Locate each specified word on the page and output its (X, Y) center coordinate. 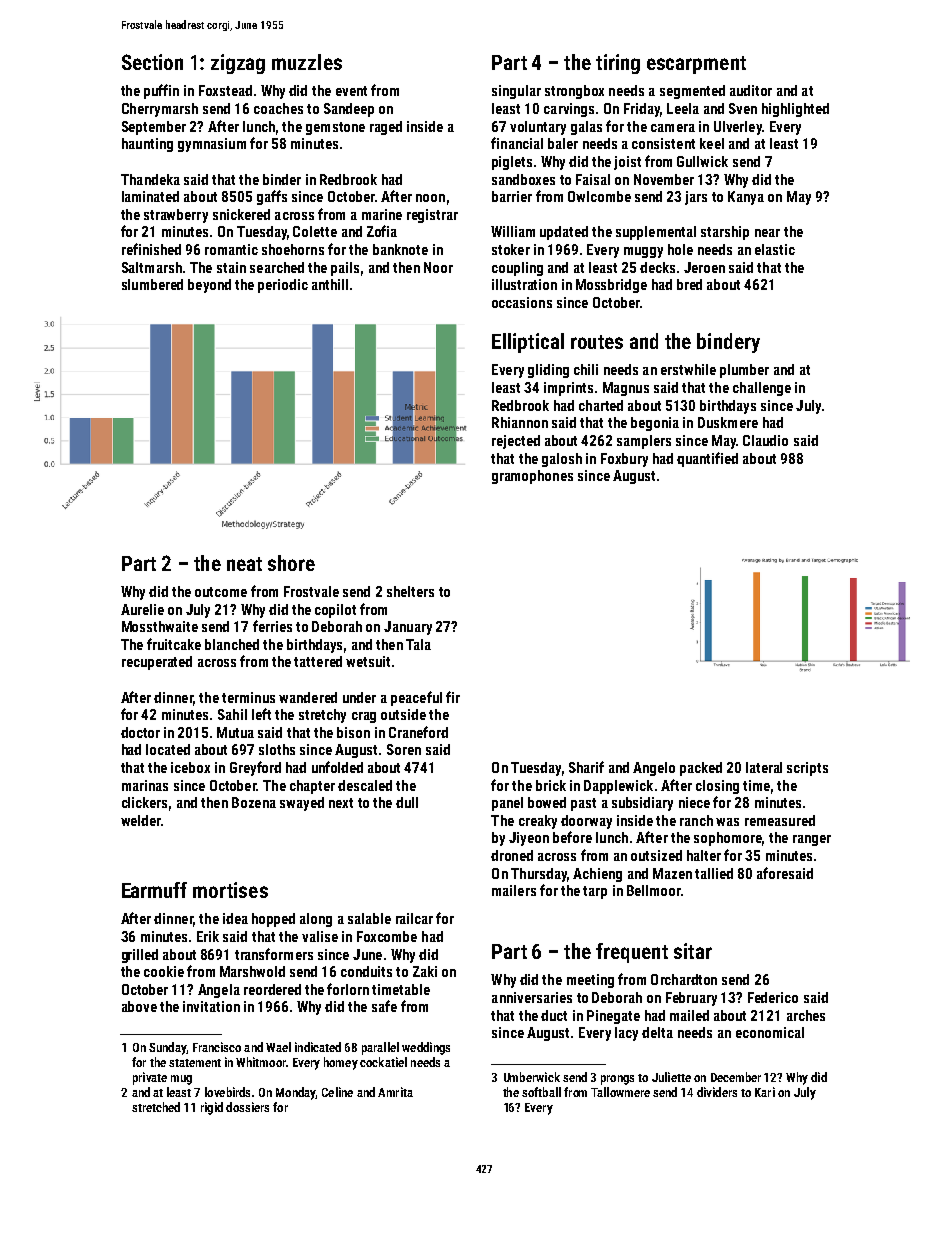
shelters (410, 591)
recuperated (157, 663)
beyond (209, 286)
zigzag (238, 64)
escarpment (696, 65)
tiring (618, 64)
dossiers (247, 1107)
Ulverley (738, 128)
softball (541, 1092)
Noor (438, 267)
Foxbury (624, 460)
